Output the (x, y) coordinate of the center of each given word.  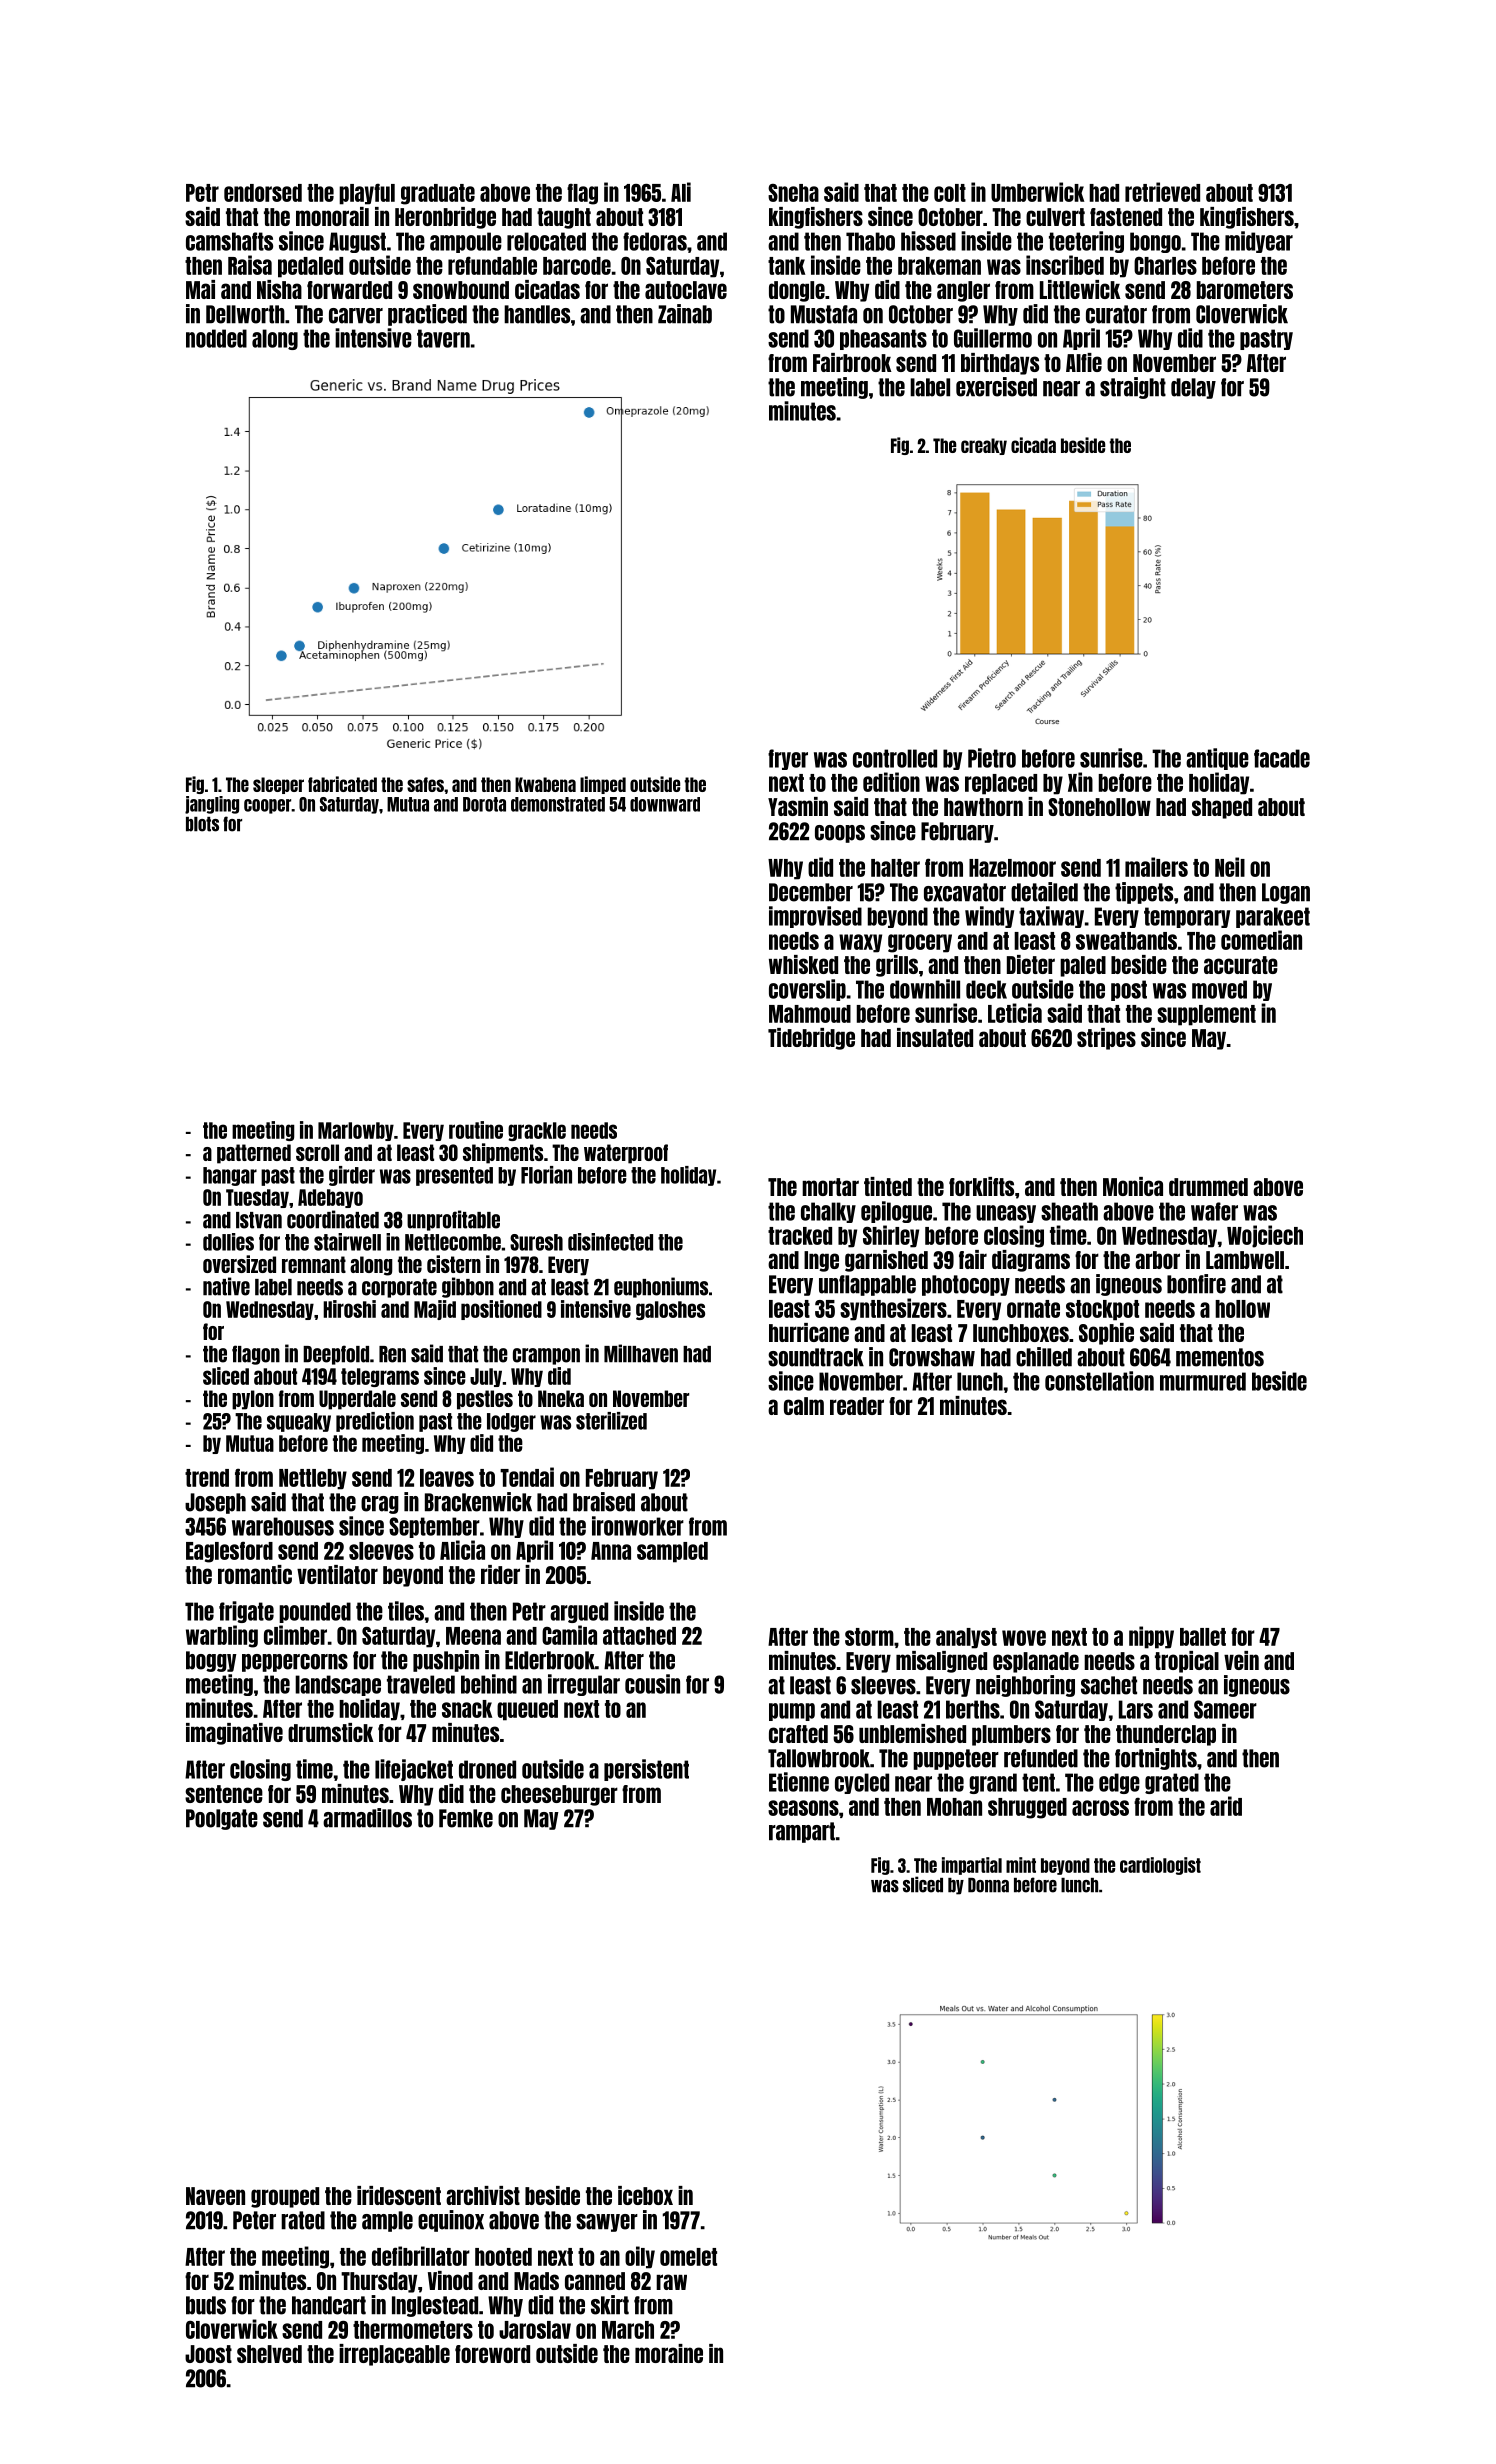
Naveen (215, 2196)
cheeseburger (559, 1795)
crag (380, 1505)
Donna (988, 1885)
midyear (1259, 242)
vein (1241, 1660)
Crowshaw (932, 1357)
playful (367, 194)
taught (564, 218)
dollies (228, 1242)
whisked (803, 964)
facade (1282, 758)
